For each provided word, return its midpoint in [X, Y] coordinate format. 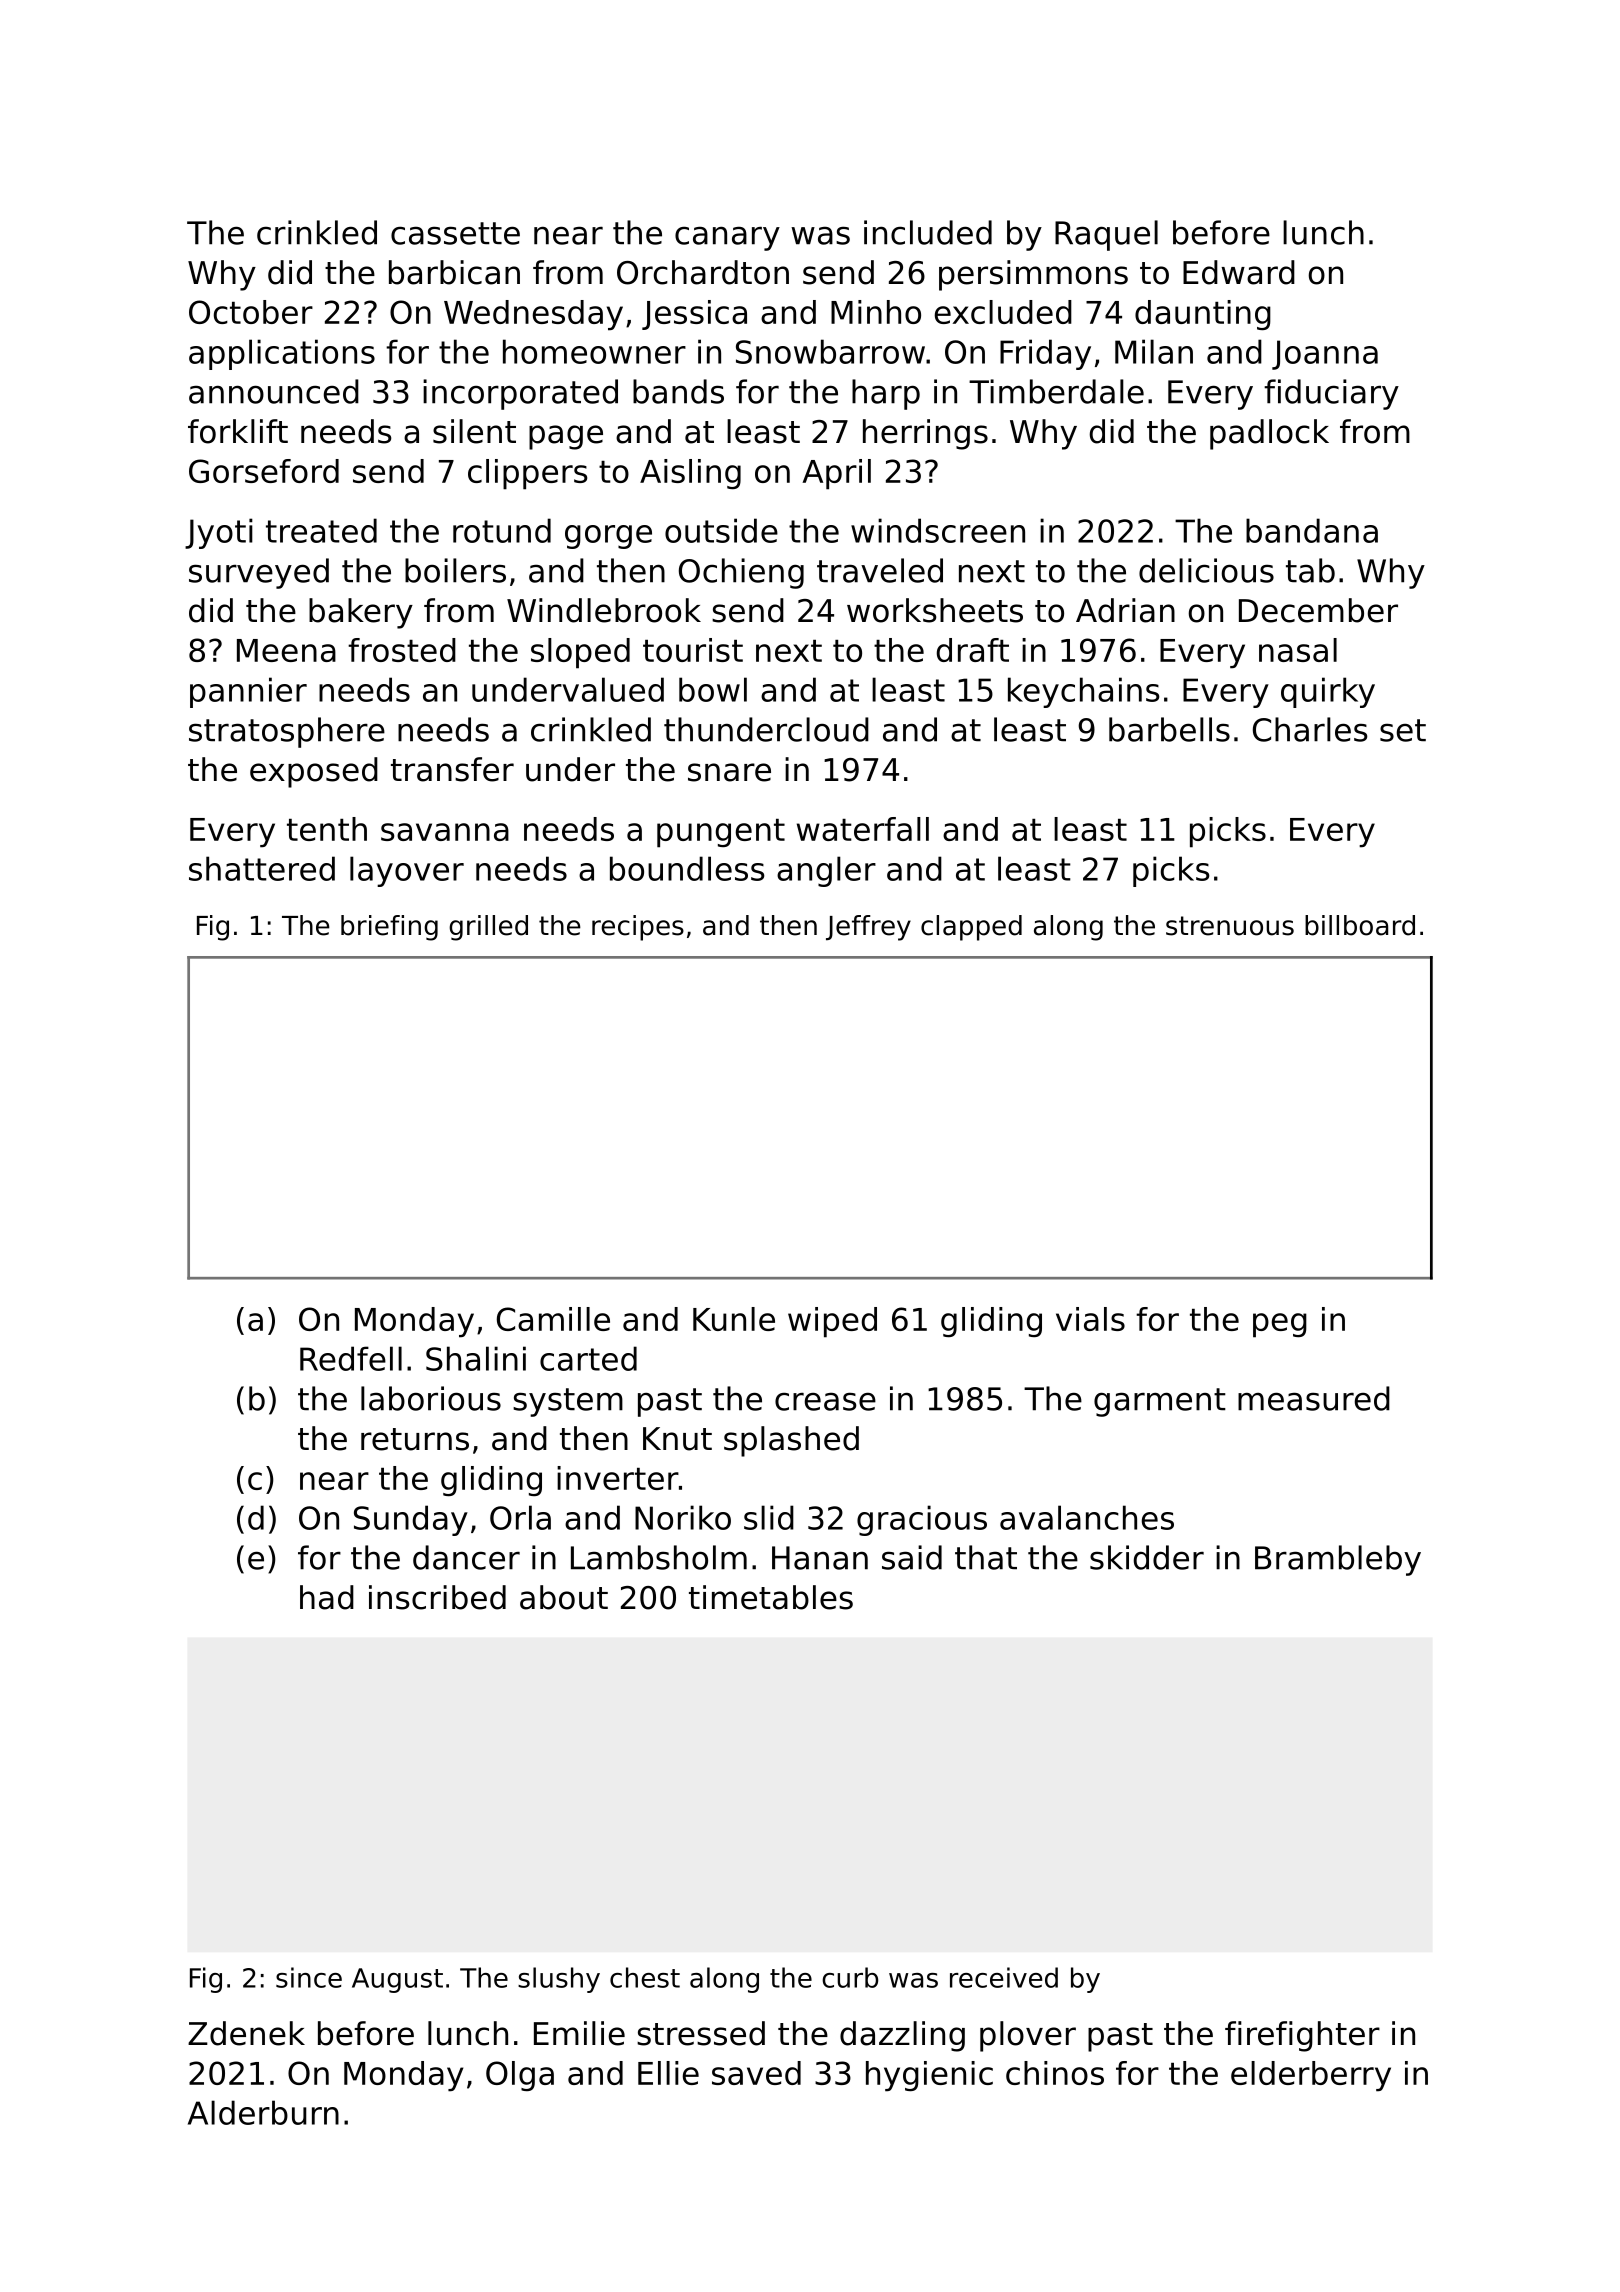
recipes [638, 928]
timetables [771, 1597]
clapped [971, 928]
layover [407, 871]
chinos [1055, 2073]
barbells [1169, 729]
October [251, 312]
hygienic [929, 2076]
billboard [1360, 925]
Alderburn [263, 2112]
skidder [1147, 1557]
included [928, 232]
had [327, 1597]
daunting [1203, 315]
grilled [488, 928]
